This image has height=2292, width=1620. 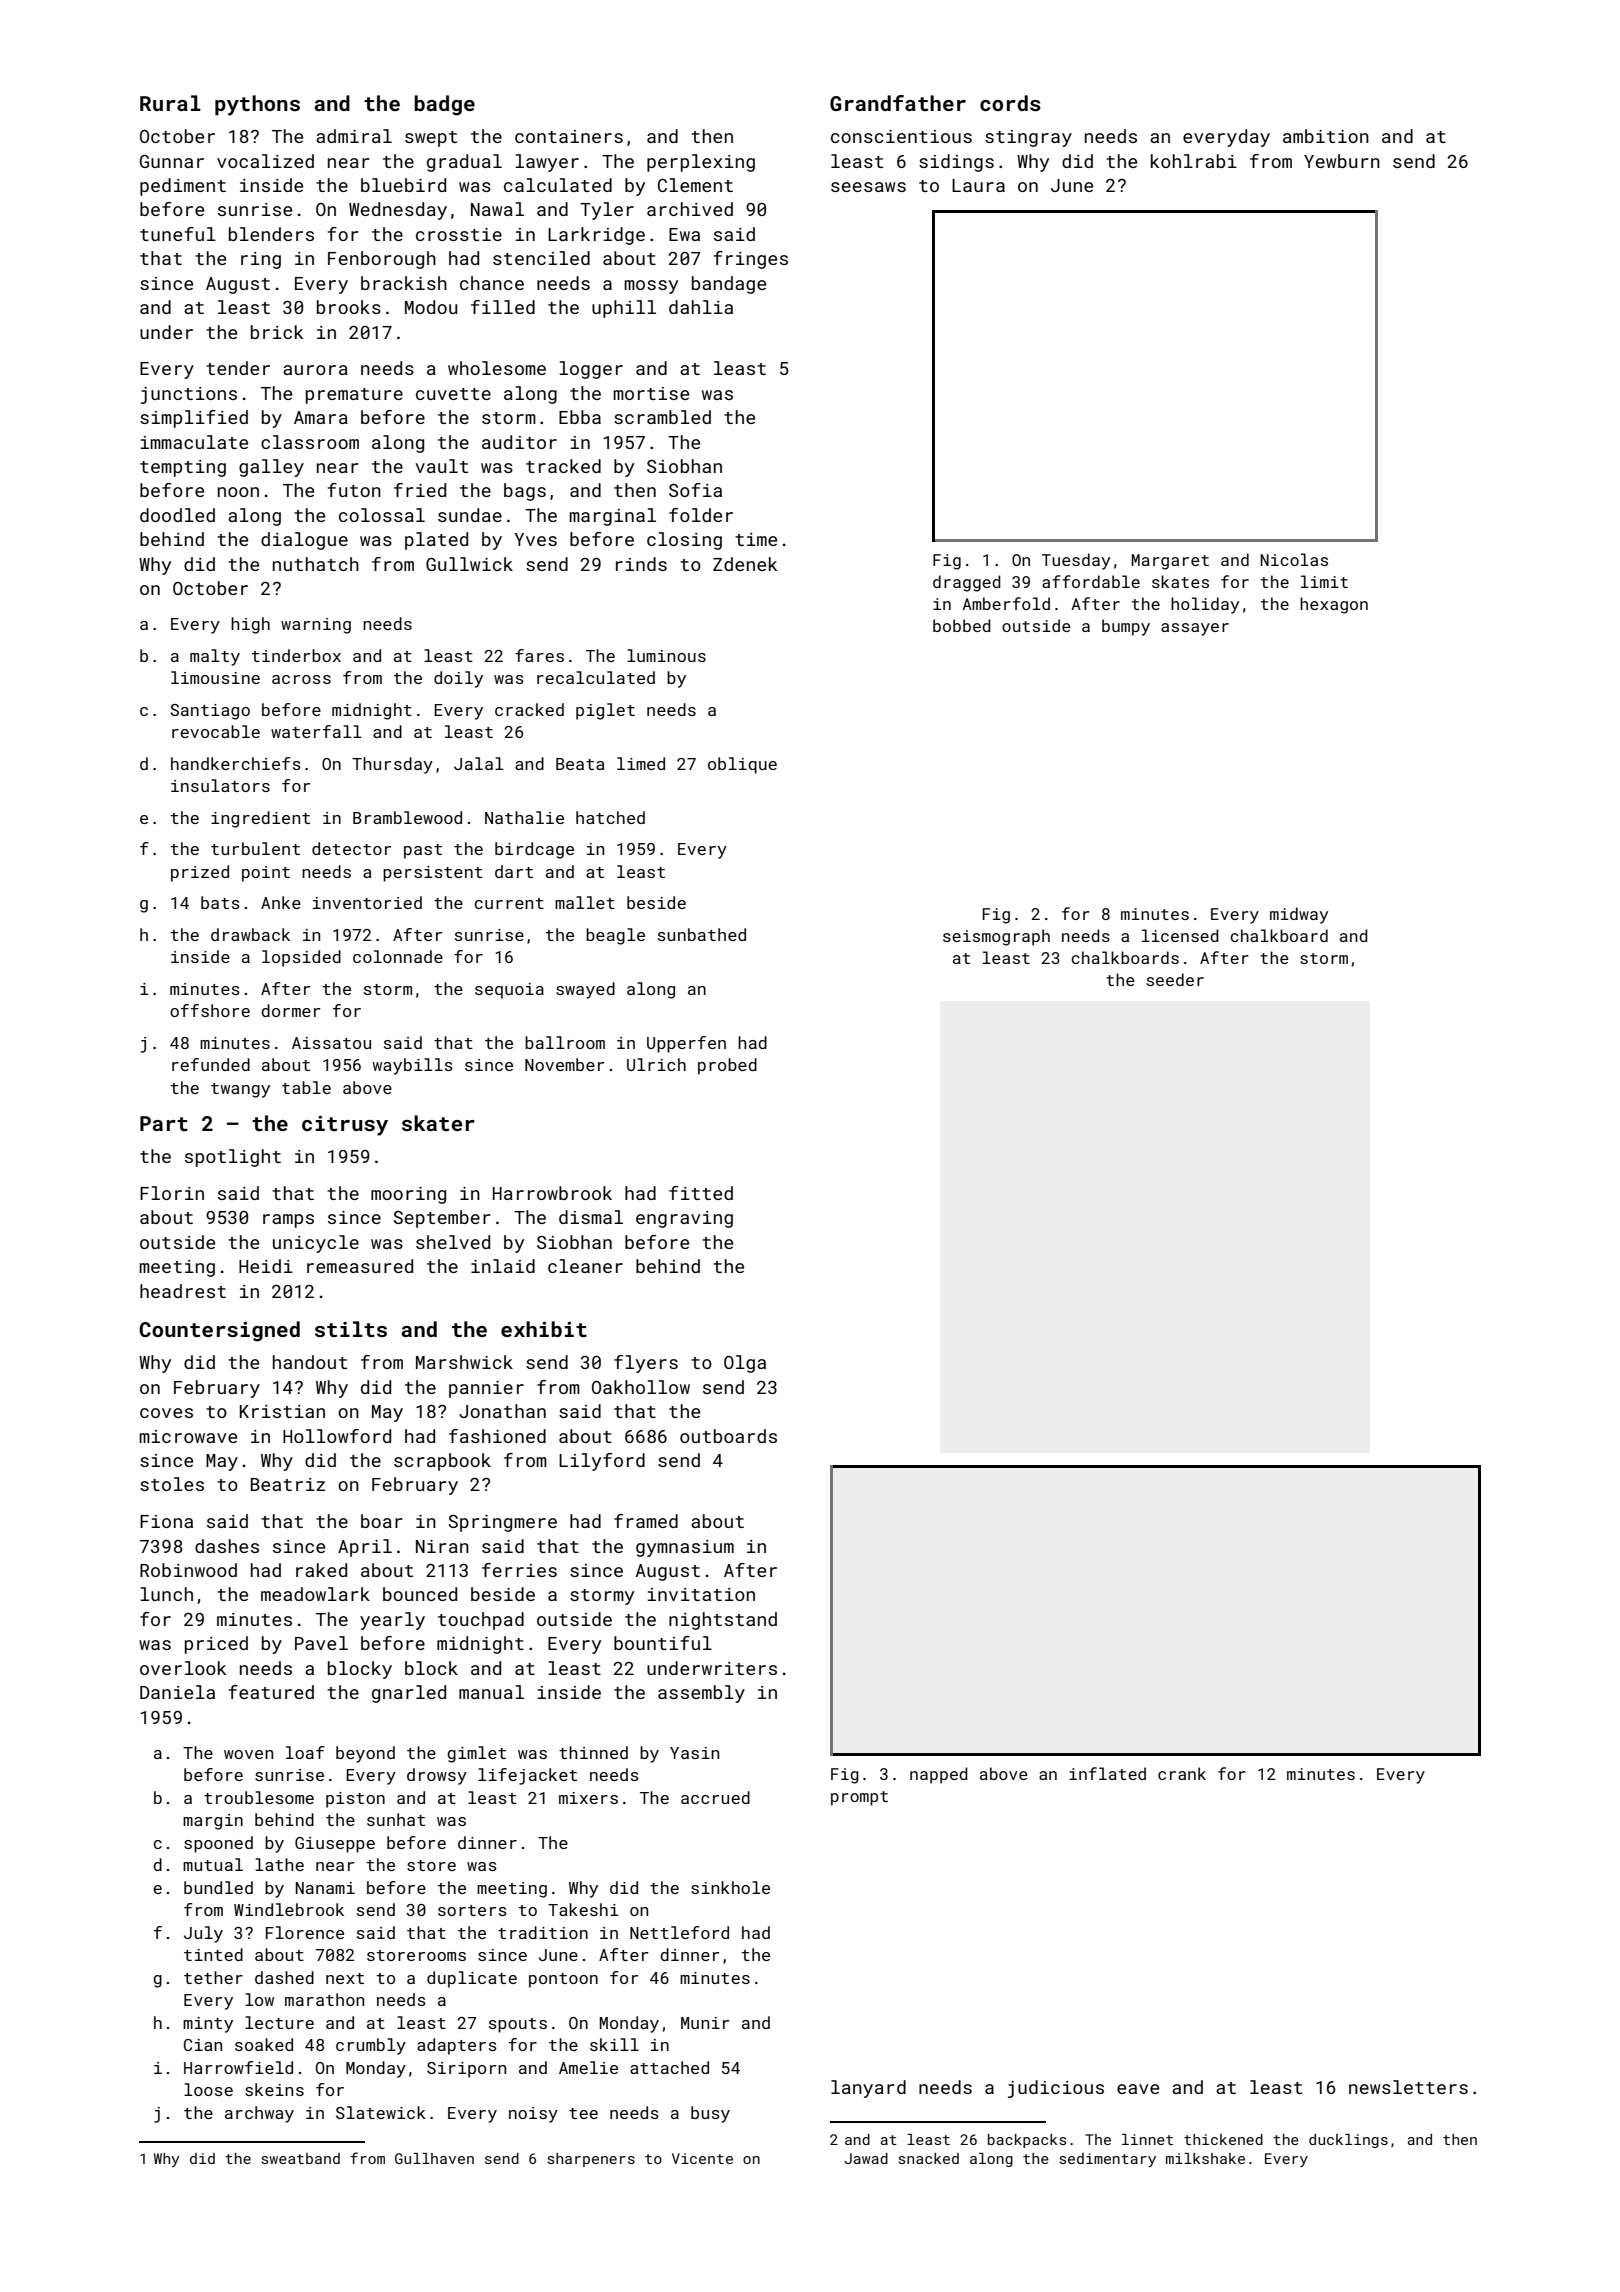 What do you see at coordinates (1334, 605) in the image?
I see `hexagon` at bounding box center [1334, 605].
